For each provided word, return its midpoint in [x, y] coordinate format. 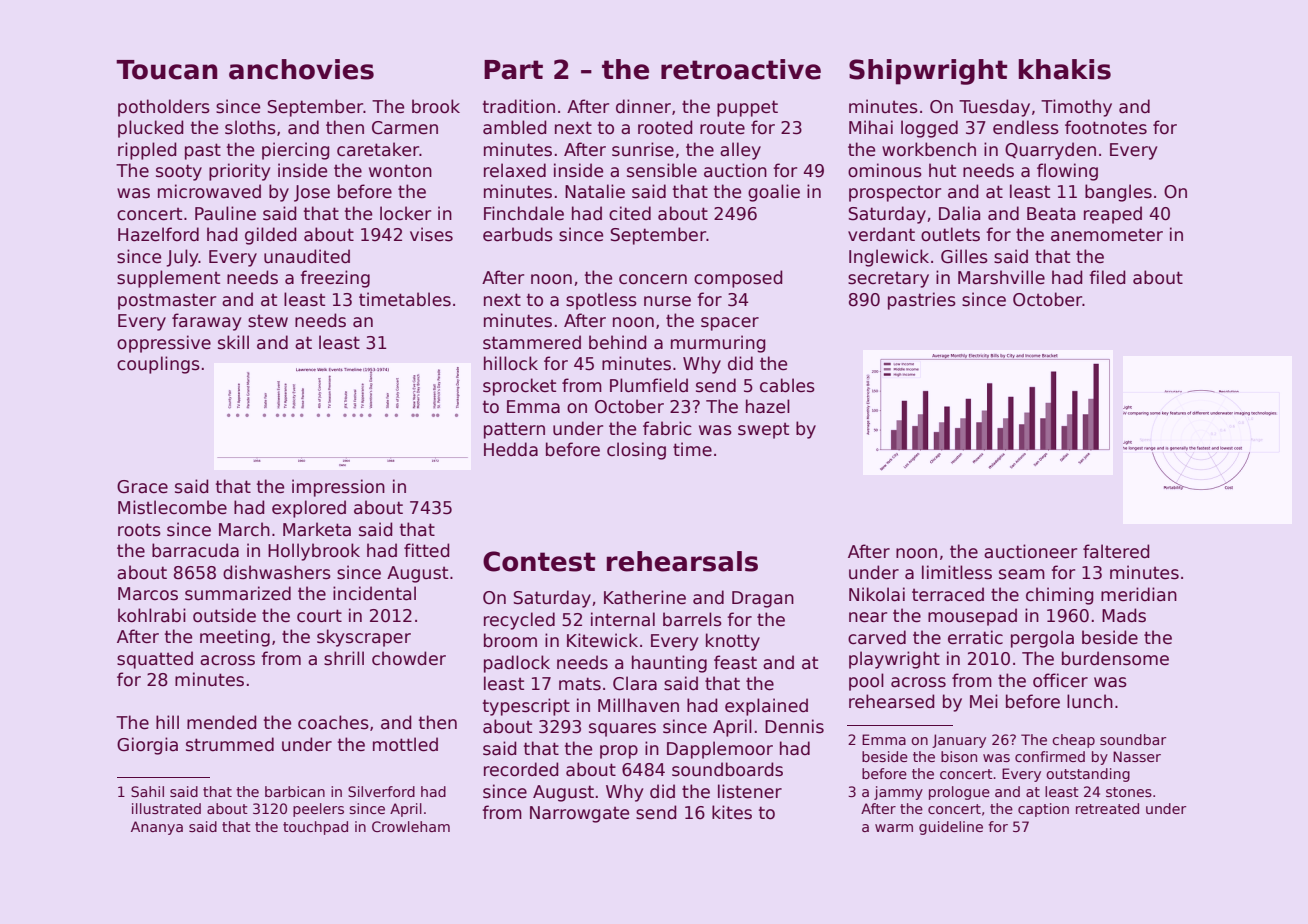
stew [268, 321]
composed [738, 279]
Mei [984, 701]
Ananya [157, 828]
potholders [164, 108]
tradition [519, 106]
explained [766, 707]
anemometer [1107, 235]
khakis [1065, 69]
